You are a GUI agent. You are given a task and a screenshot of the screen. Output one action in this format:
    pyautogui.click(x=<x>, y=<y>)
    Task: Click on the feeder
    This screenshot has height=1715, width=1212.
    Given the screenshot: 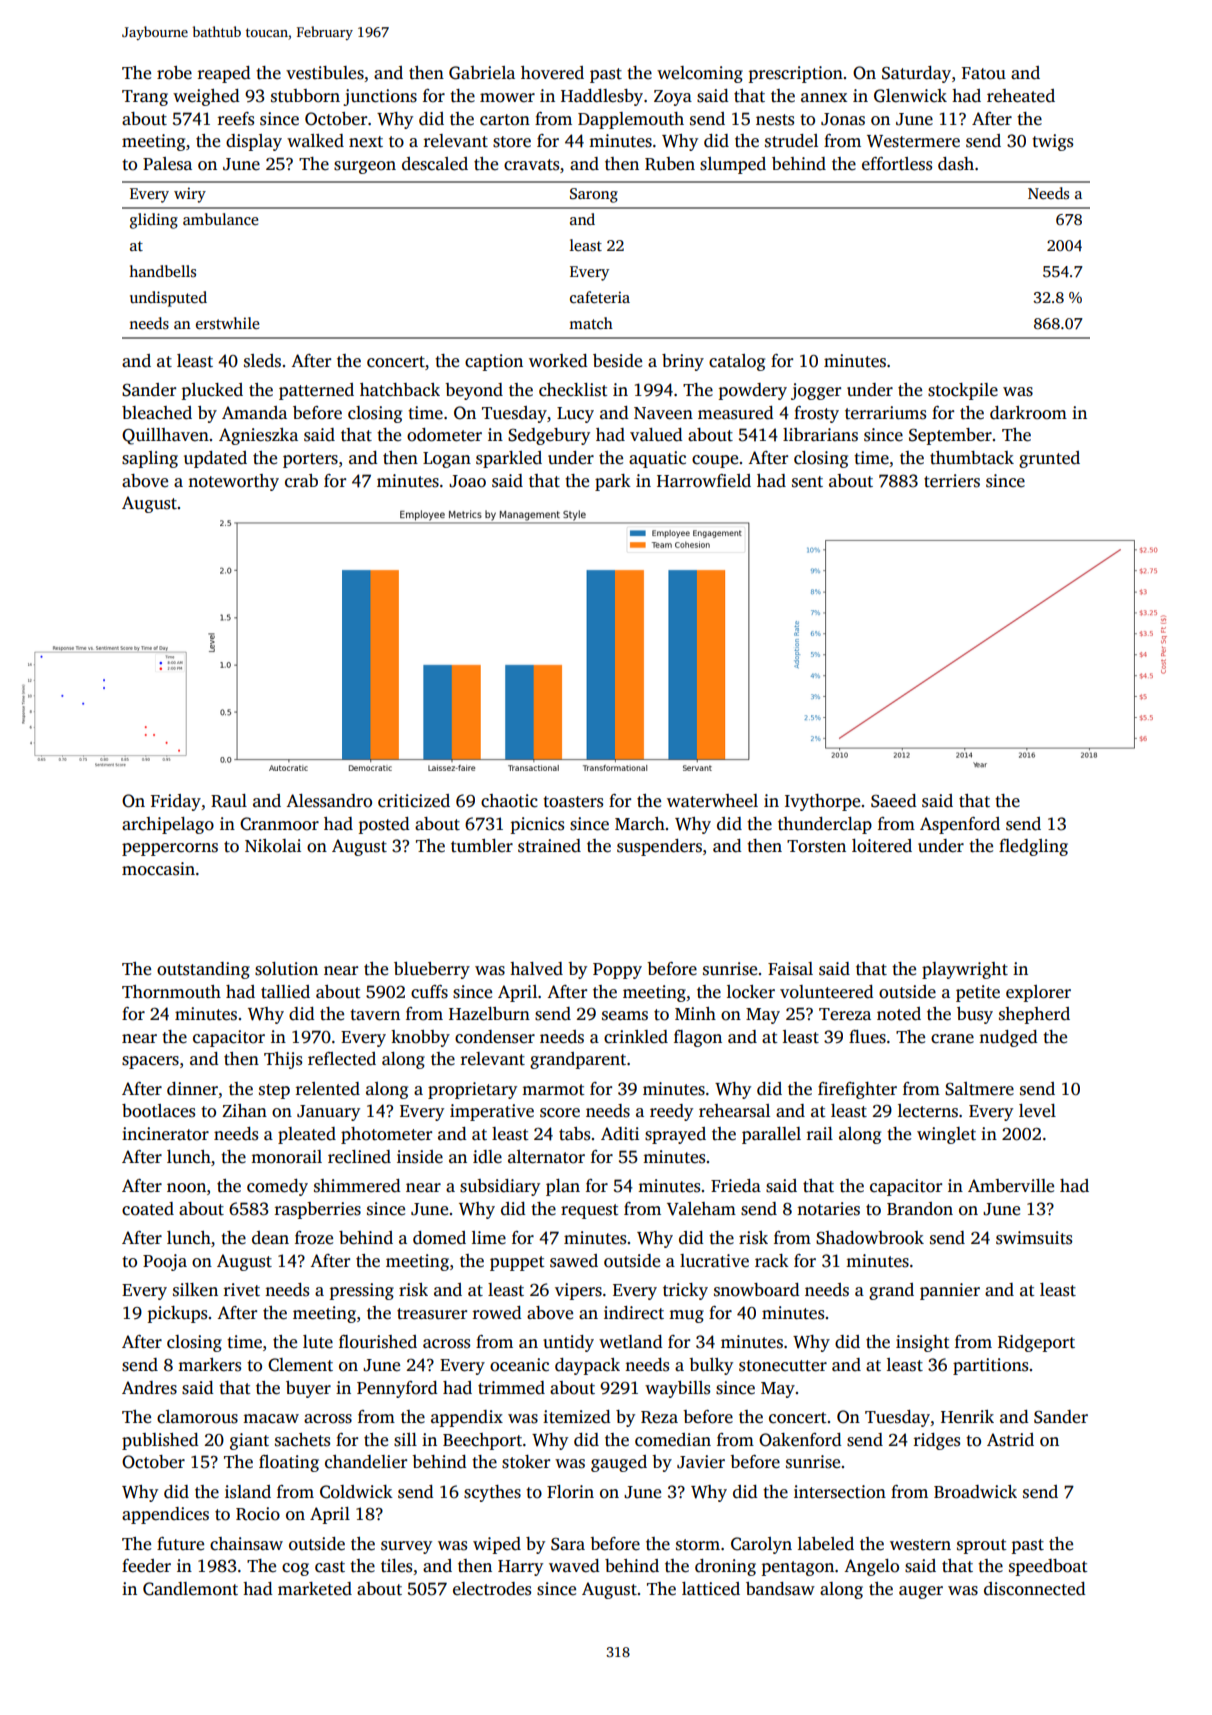 What is the action you would take?
    pyautogui.click(x=146, y=1566)
